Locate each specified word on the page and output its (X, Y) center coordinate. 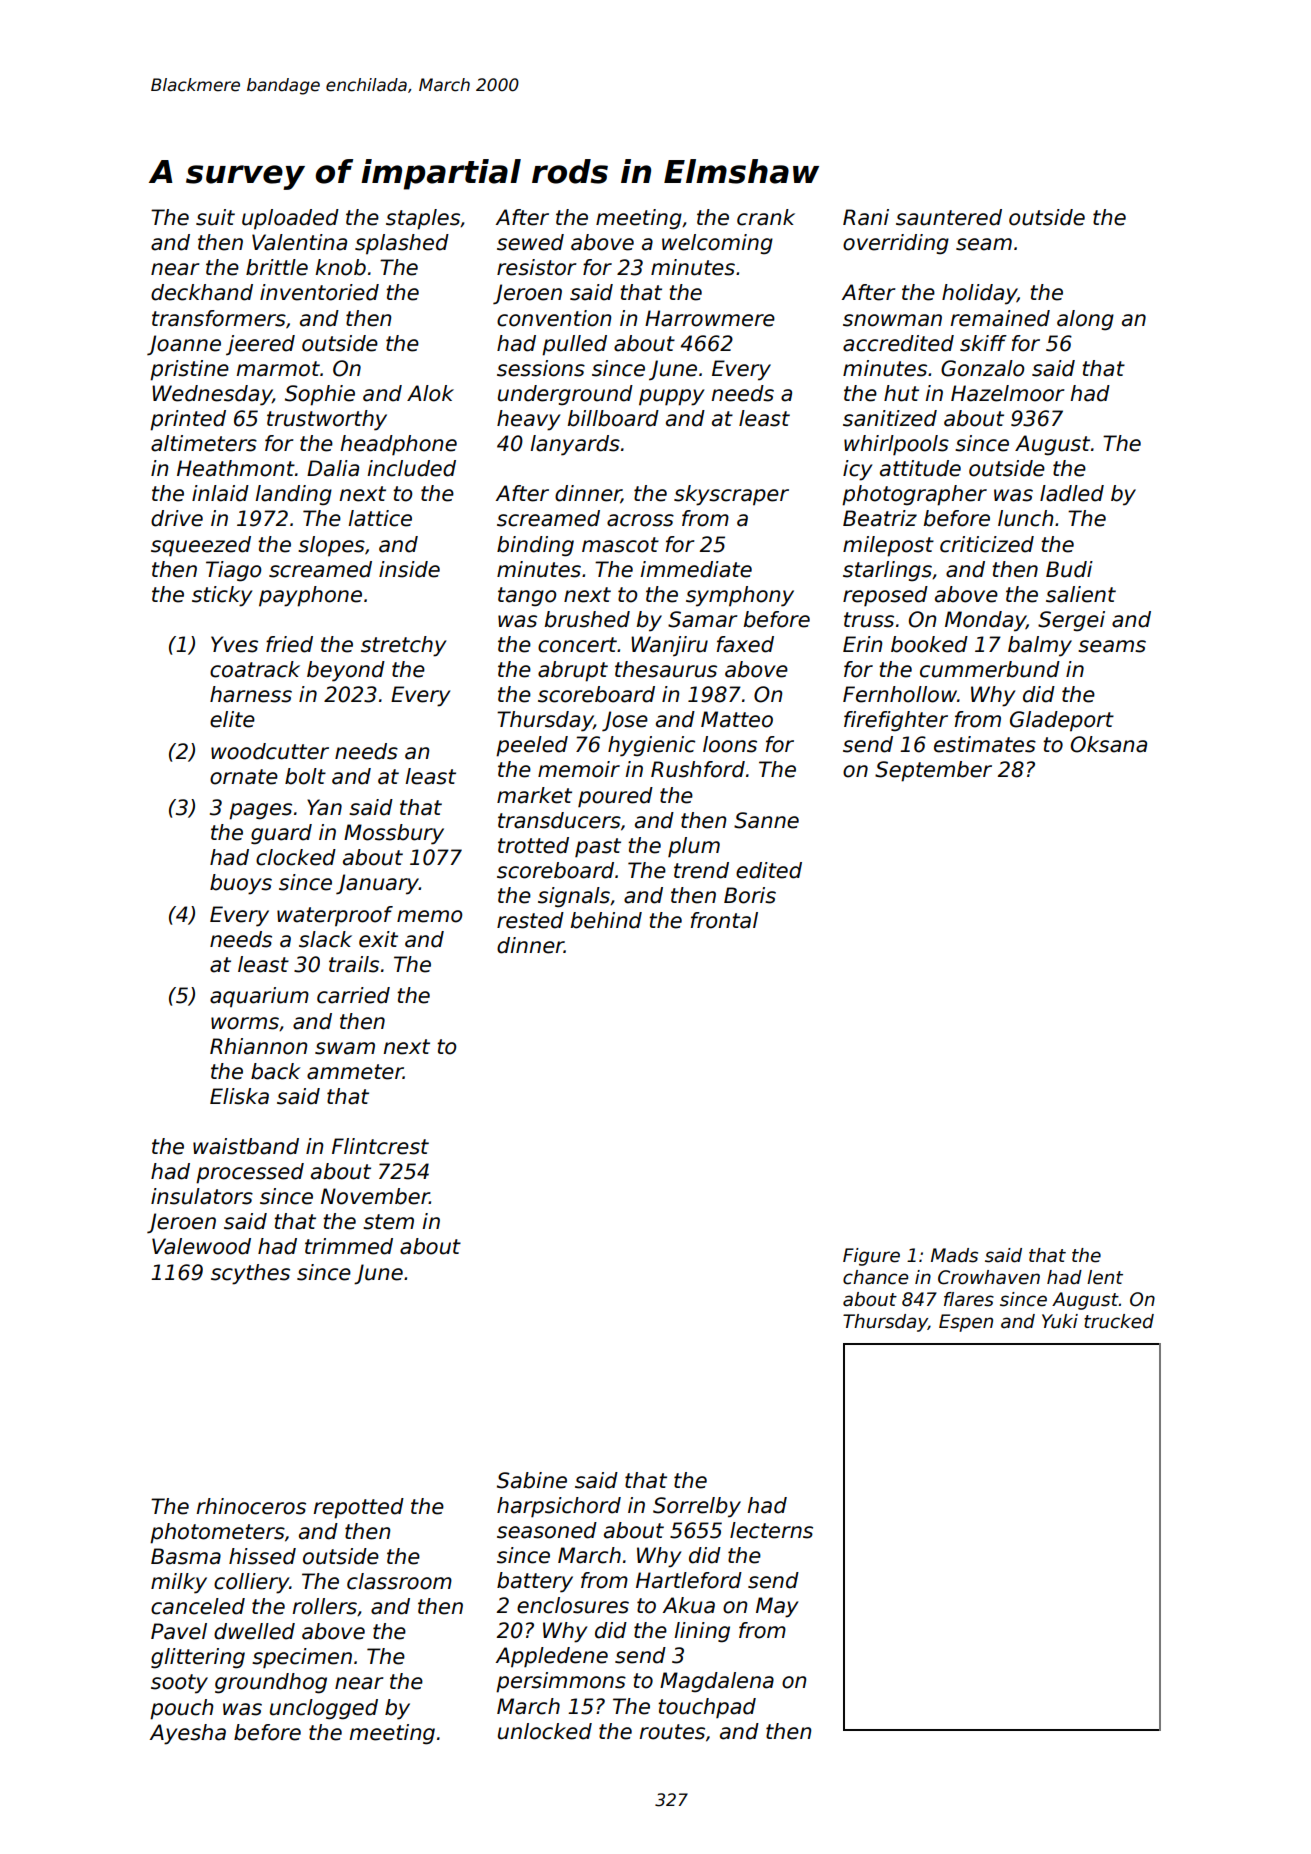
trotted (533, 845)
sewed (530, 242)
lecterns (771, 1530)
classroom (399, 1581)
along (1085, 320)
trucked (1119, 1321)
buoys (241, 884)
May (777, 1607)
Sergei (1071, 621)
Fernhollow (900, 694)
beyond (346, 671)
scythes (250, 1274)
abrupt (573, 671)
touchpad (707, 1708)
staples (423, 219)
